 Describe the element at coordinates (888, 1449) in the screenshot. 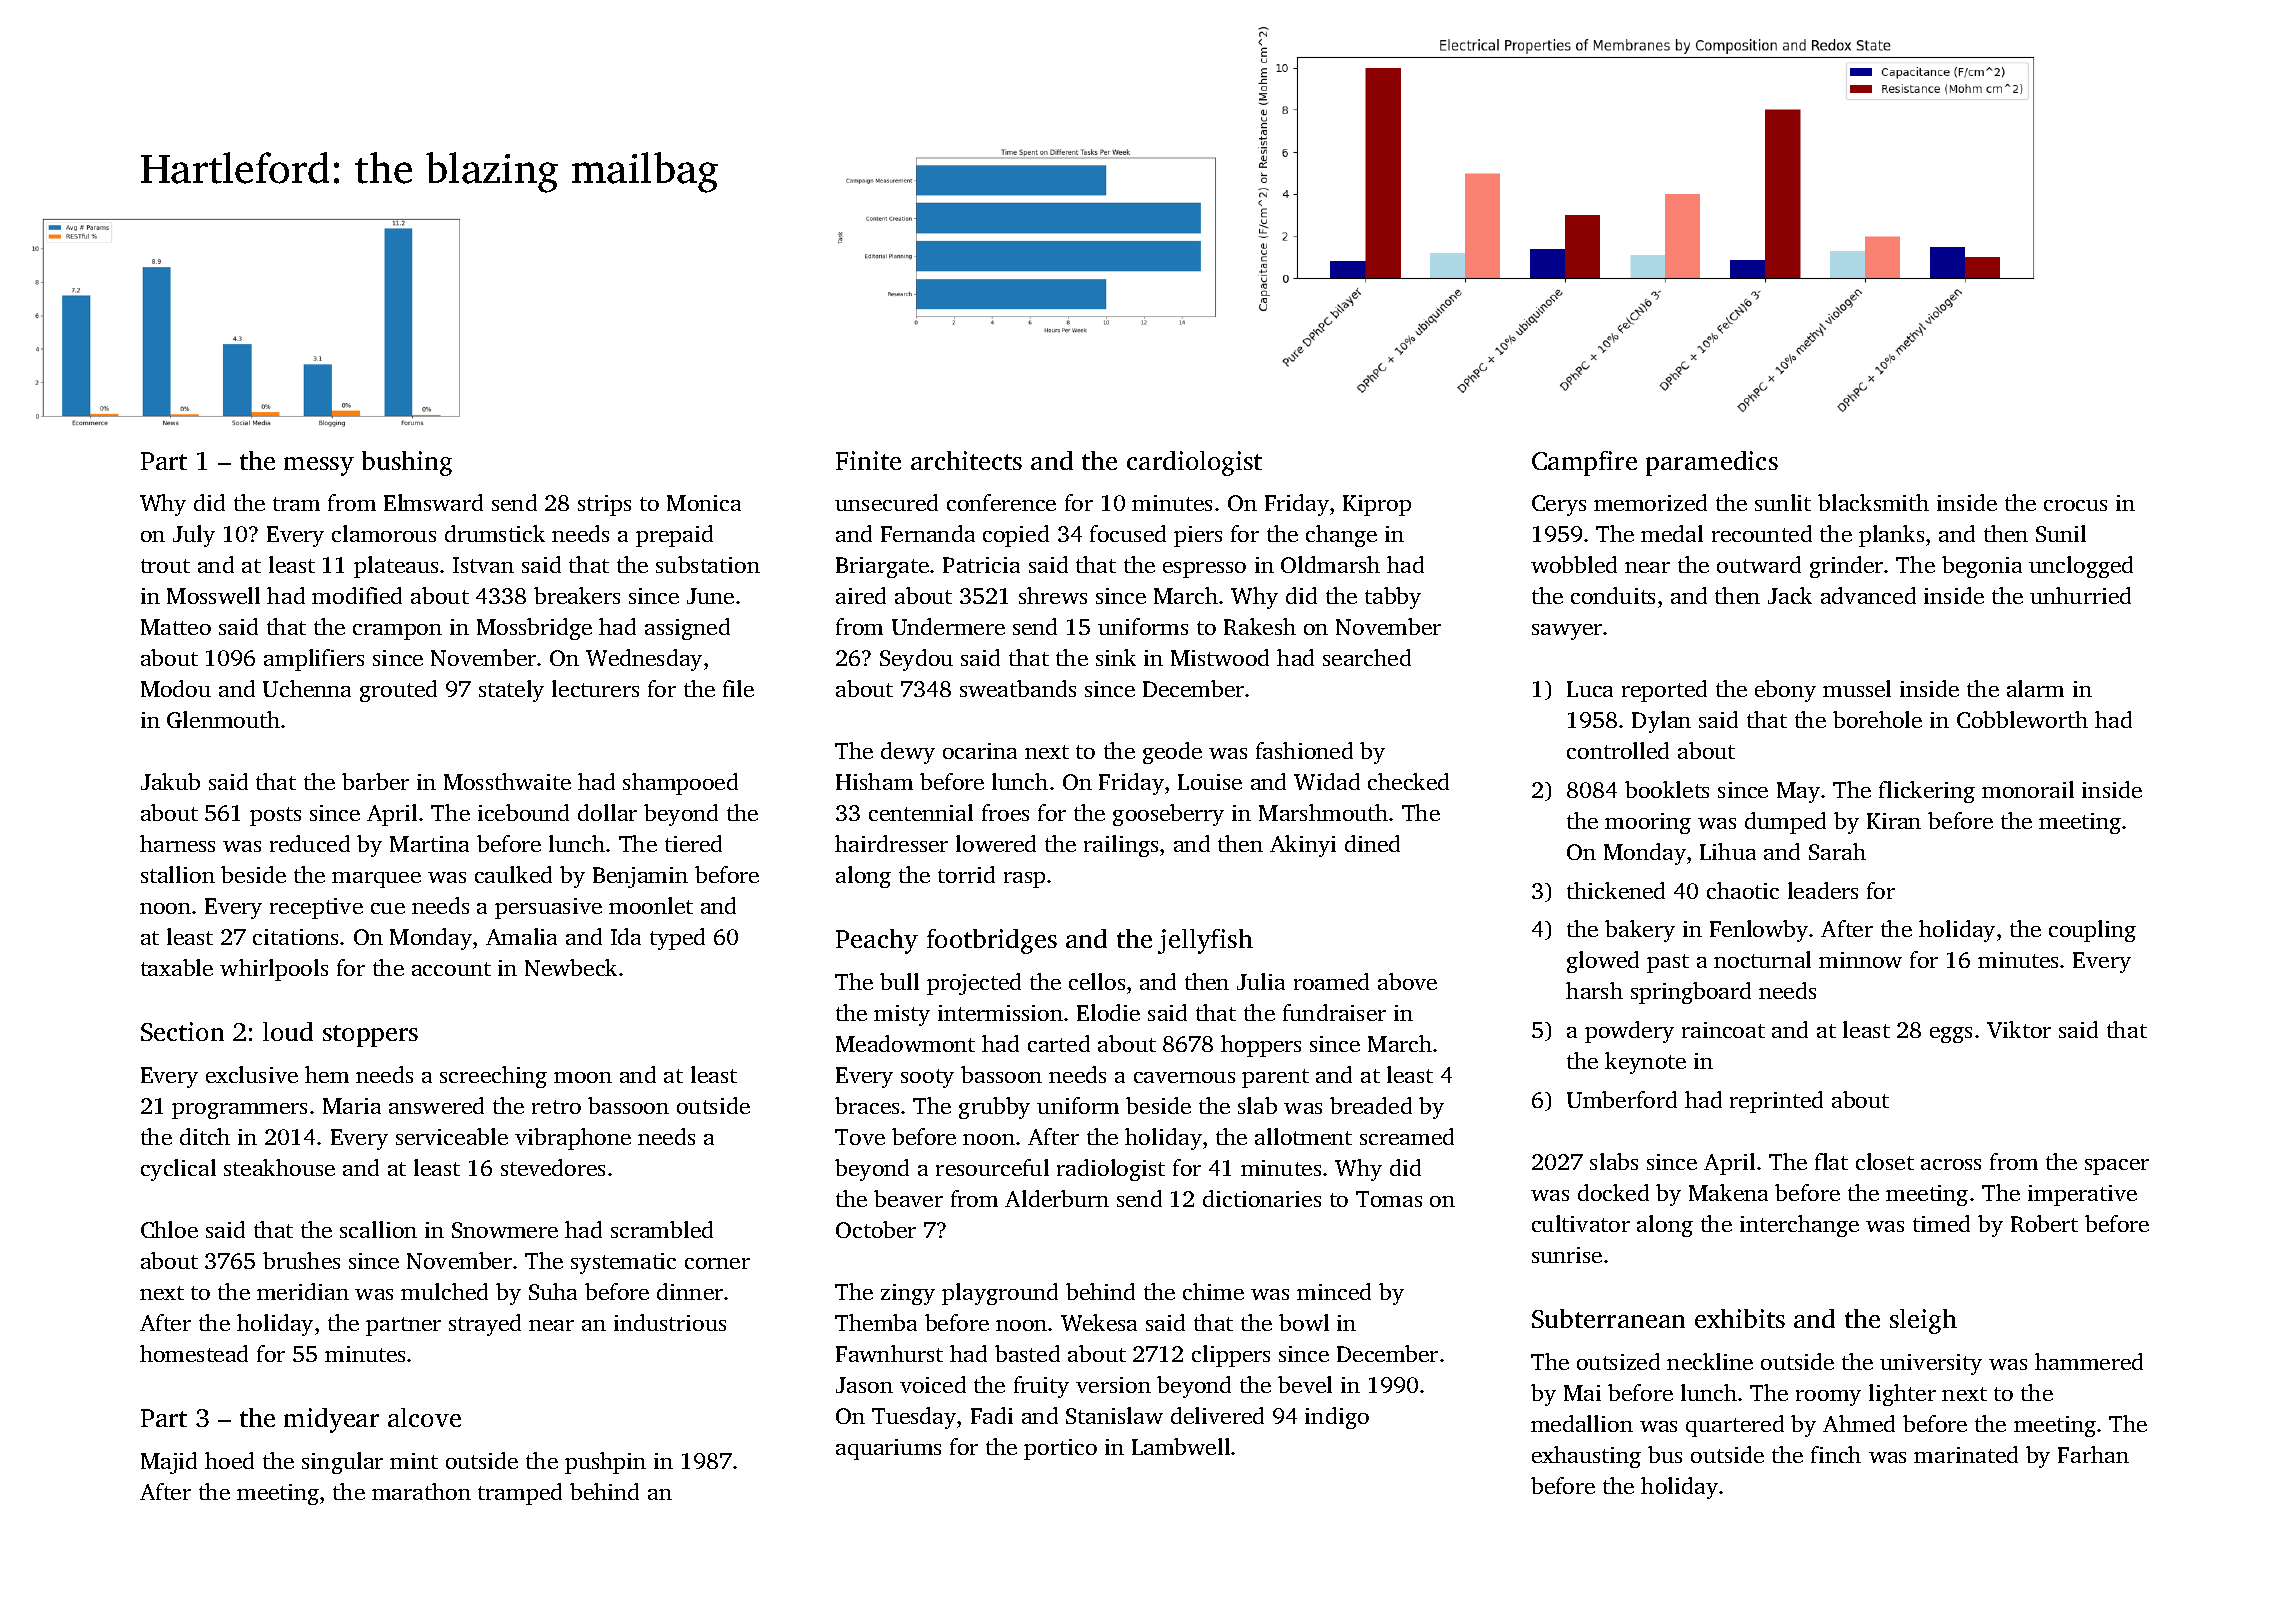

I see `aquariums` at that location.
